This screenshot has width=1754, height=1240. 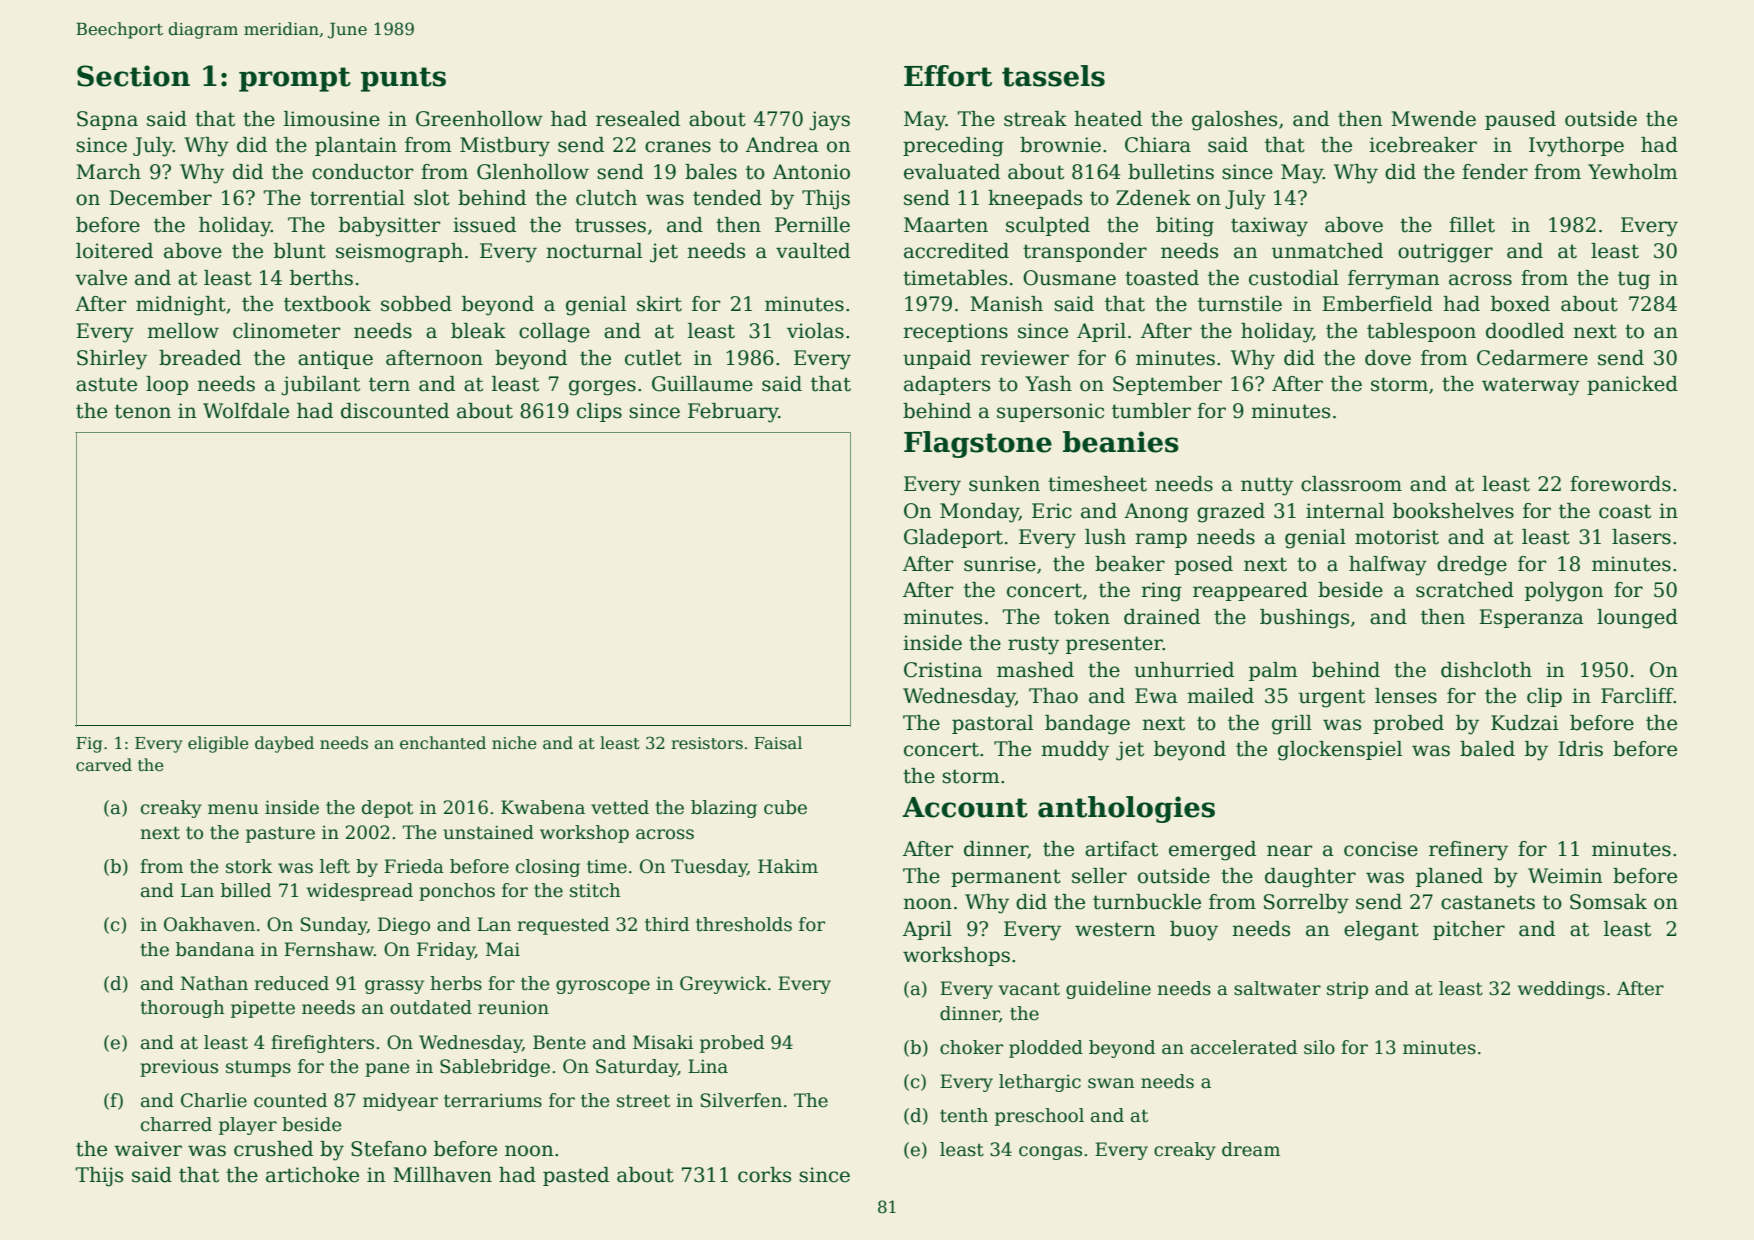 I want to click on enchanted, so click(x=443, y=743).
